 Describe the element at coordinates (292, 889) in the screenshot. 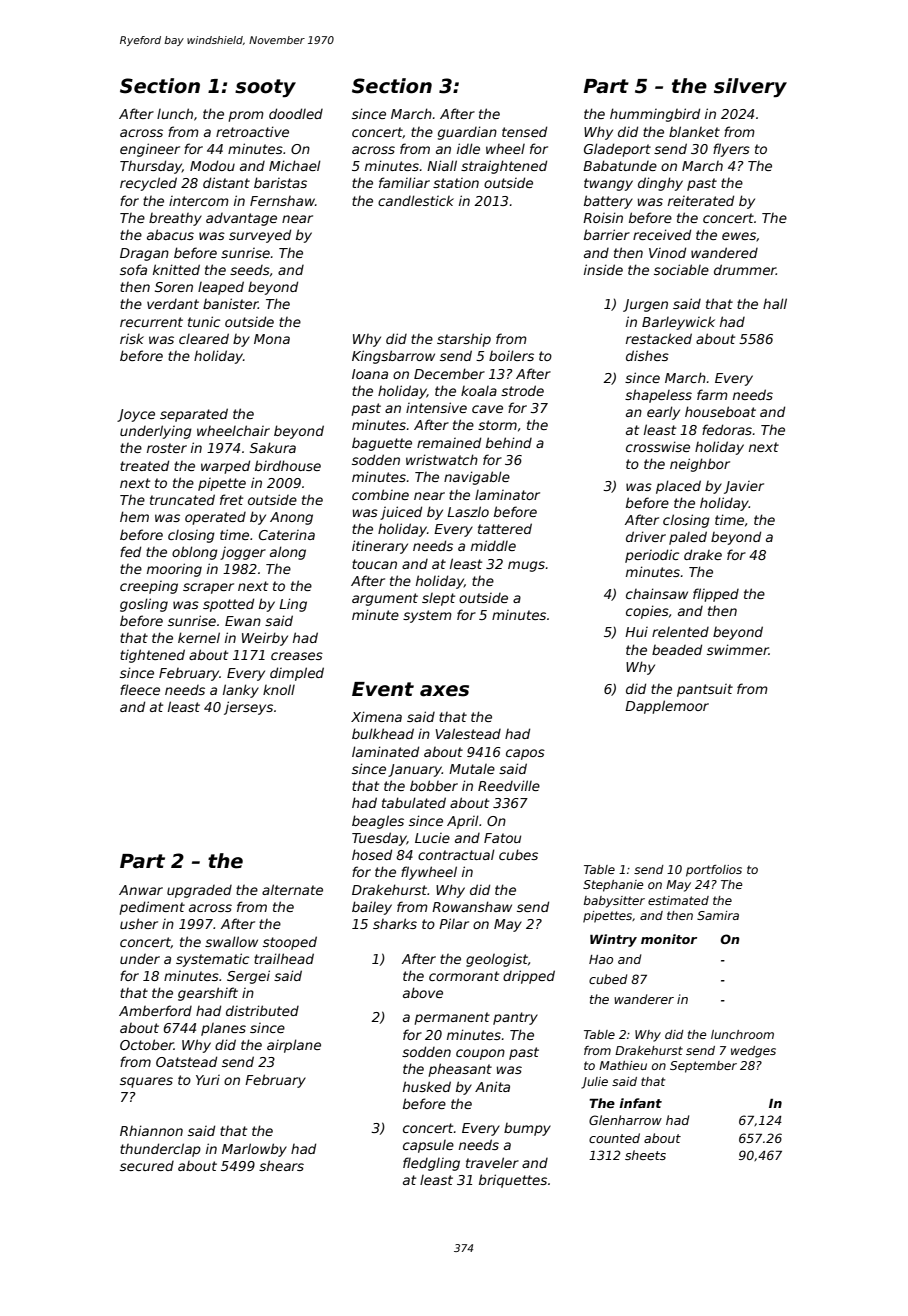

I see `alternate` at that location.
